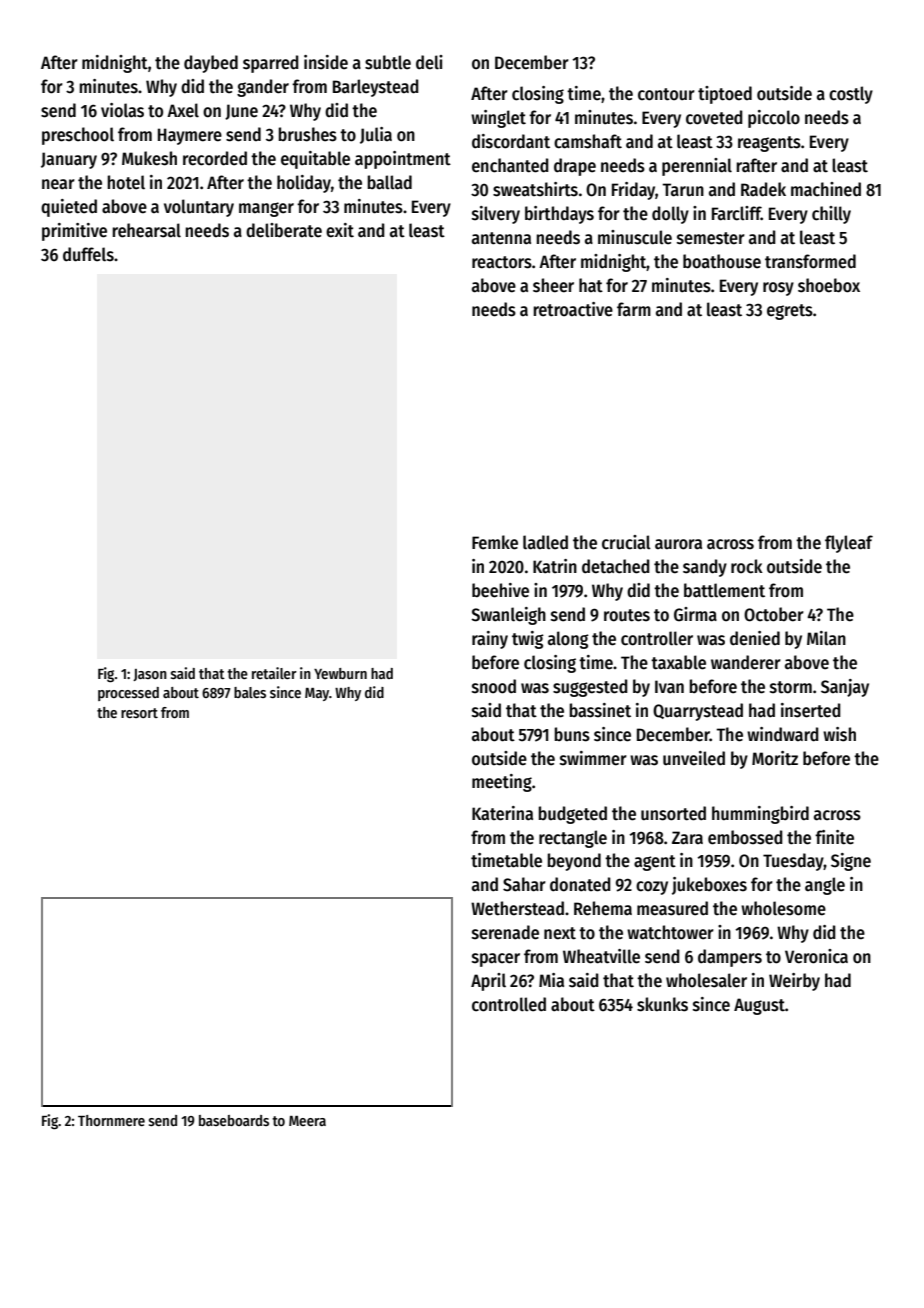 The image size is (924, 1308). What do you see at coordinates (502, 813) in the screenshot?
I see `Katerina` at bounding box center [502, 813].
